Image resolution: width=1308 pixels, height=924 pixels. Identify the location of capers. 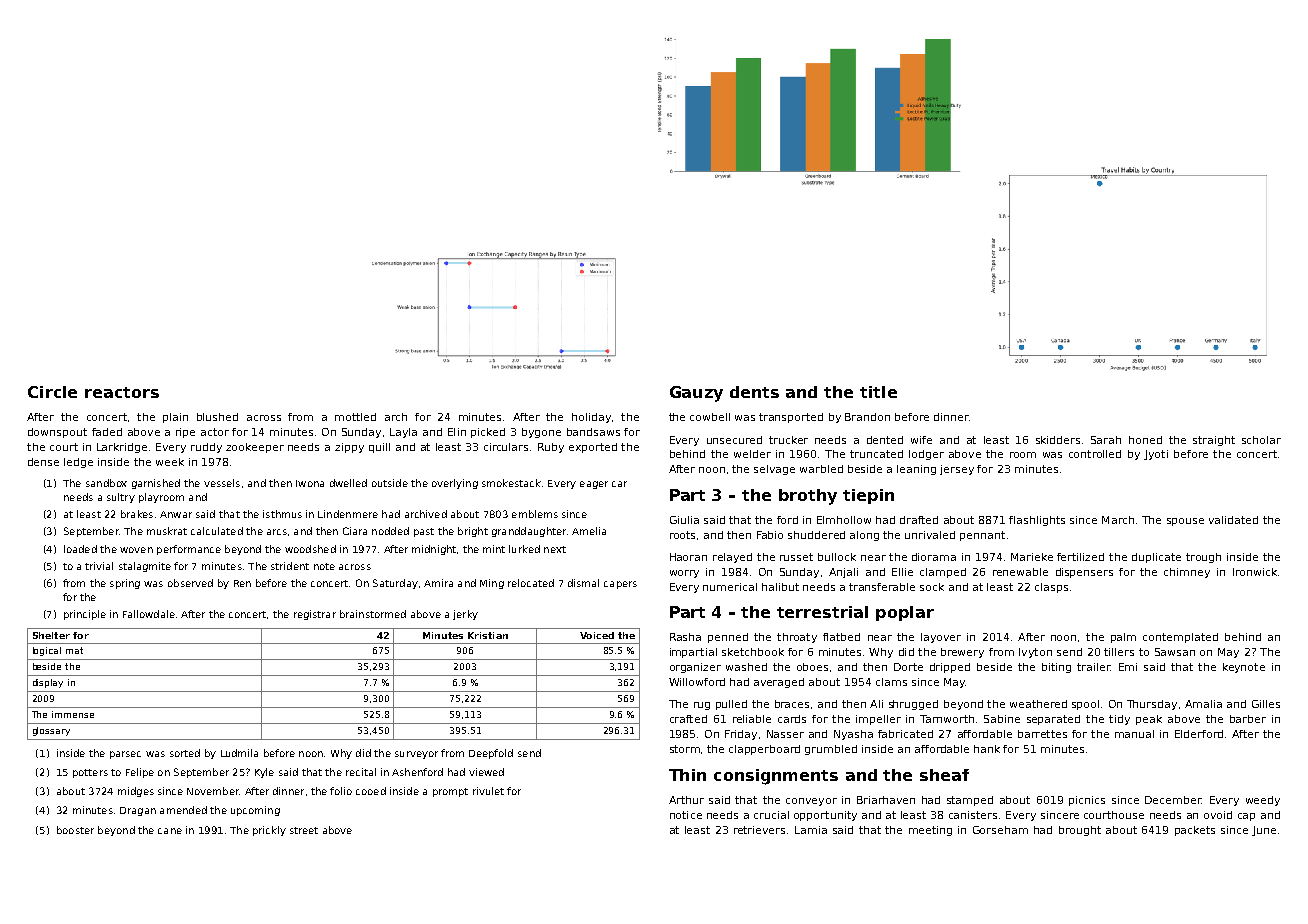
(620, 585).
